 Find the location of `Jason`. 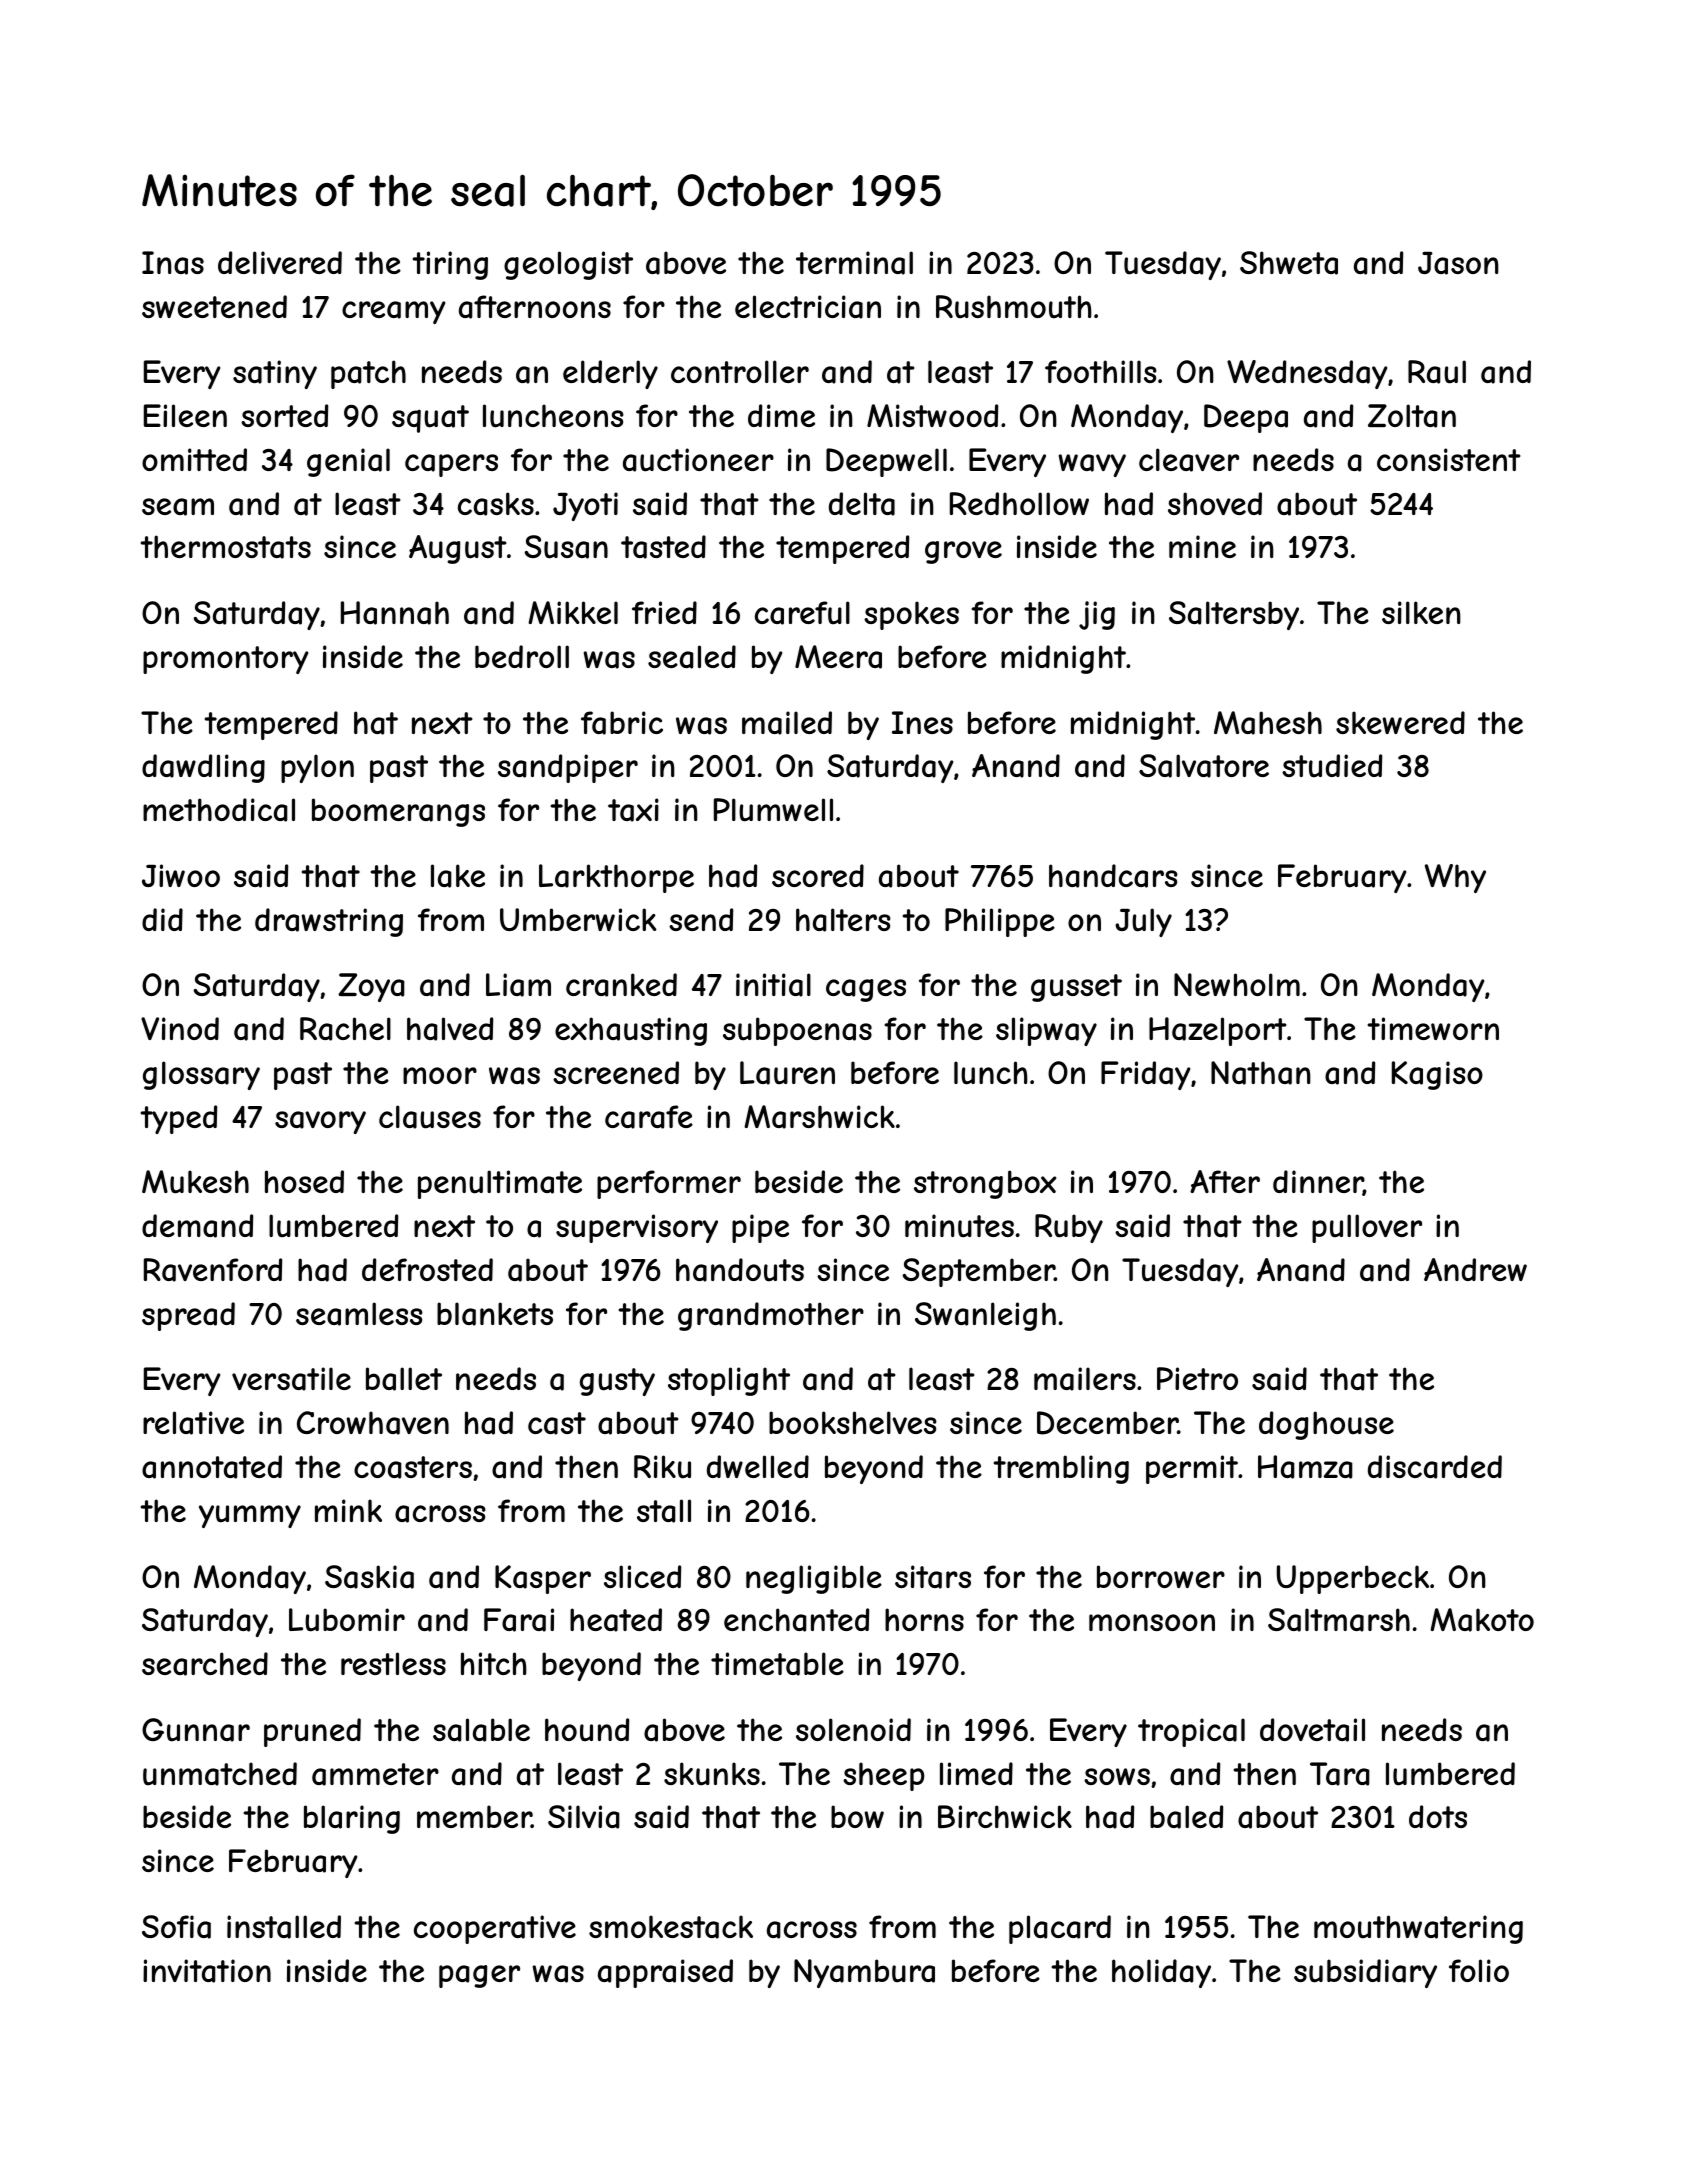

Jason is located at coordinates (1458, 263).
